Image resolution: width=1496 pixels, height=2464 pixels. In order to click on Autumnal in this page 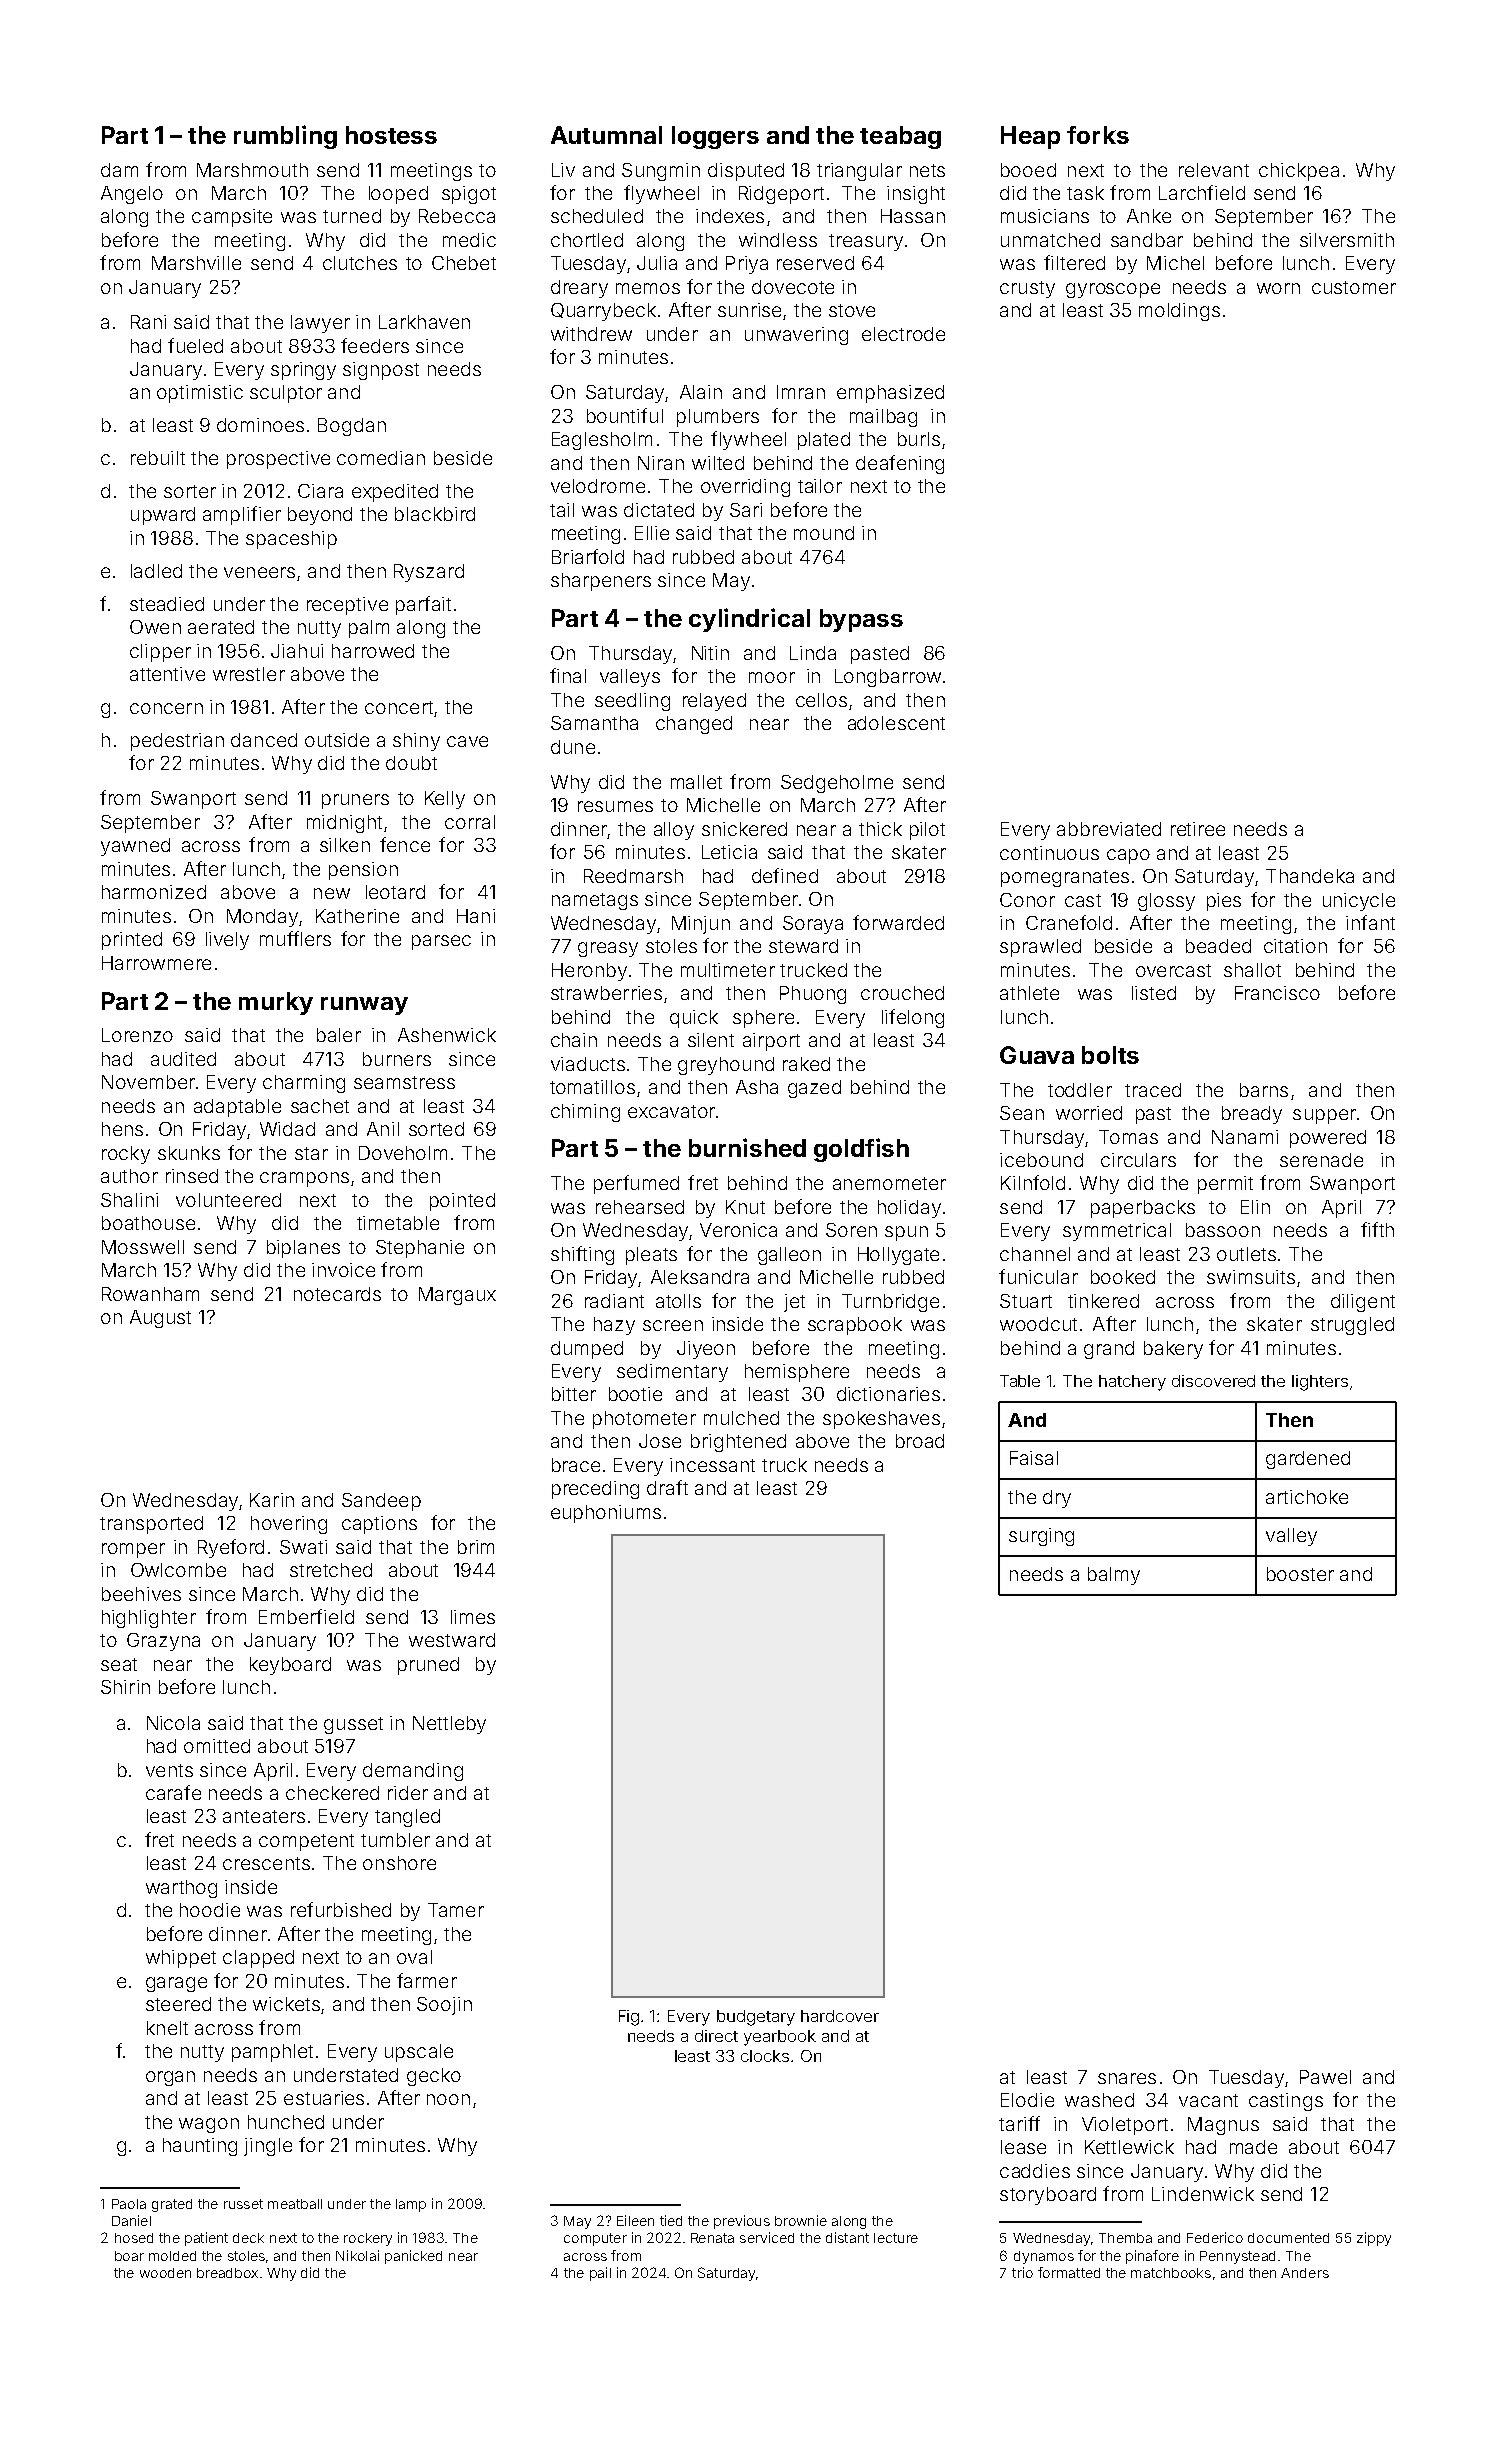, I will do `click(606, 135)`.
